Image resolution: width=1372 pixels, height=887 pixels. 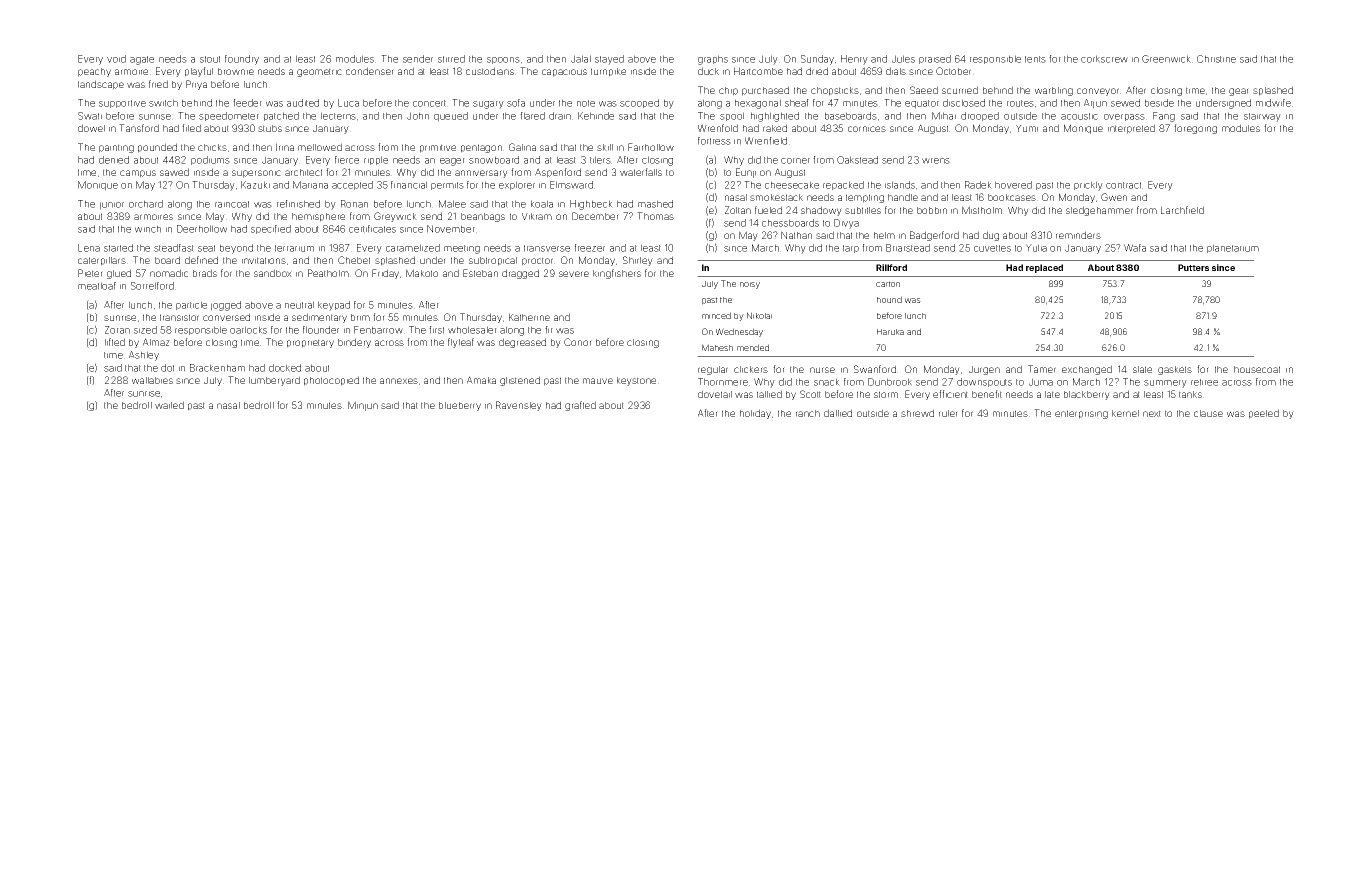 I want to click on midwife, so click(x=1273, y=103).
